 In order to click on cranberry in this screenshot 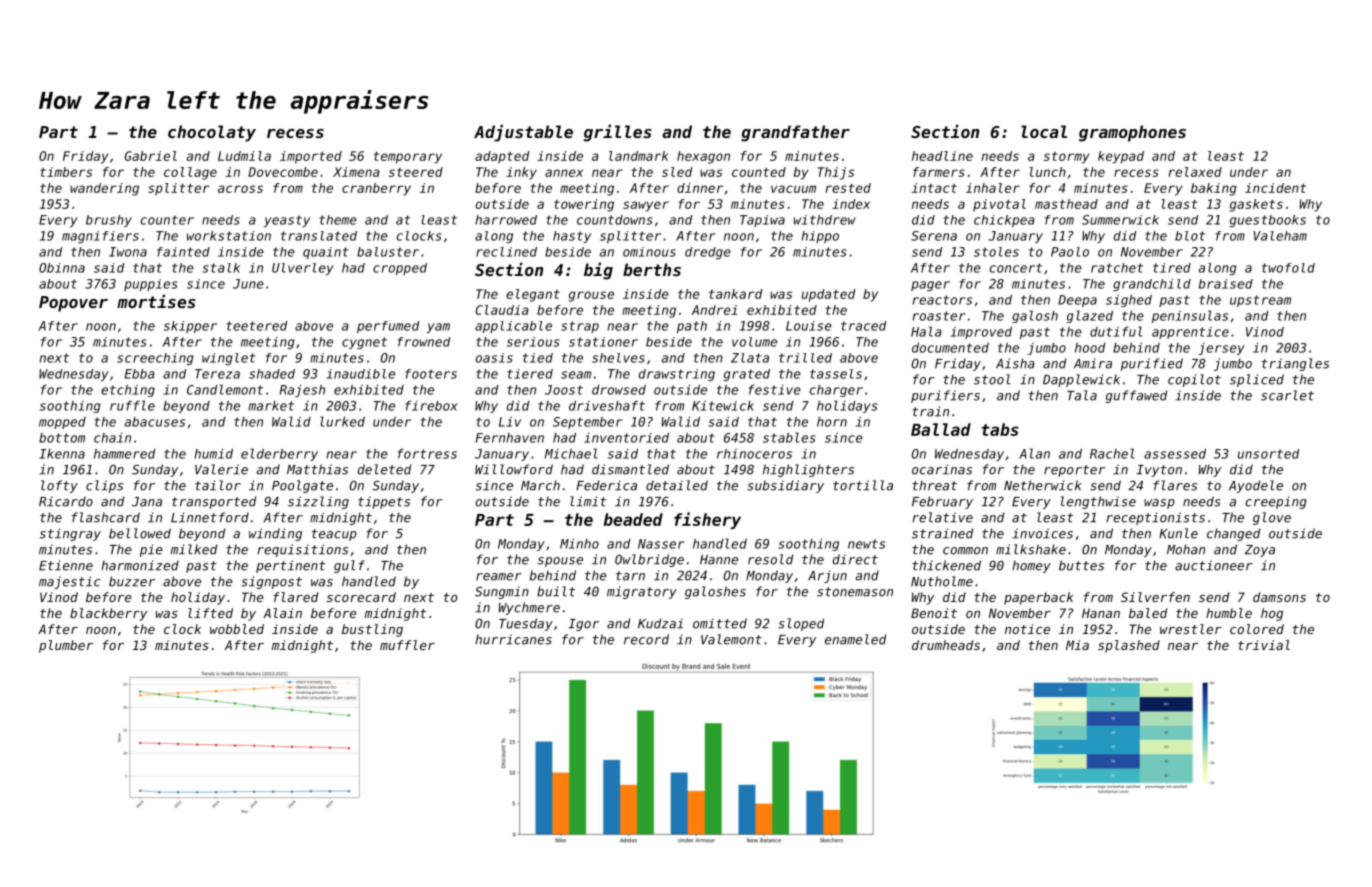, I will do `click(376, 189)`.
